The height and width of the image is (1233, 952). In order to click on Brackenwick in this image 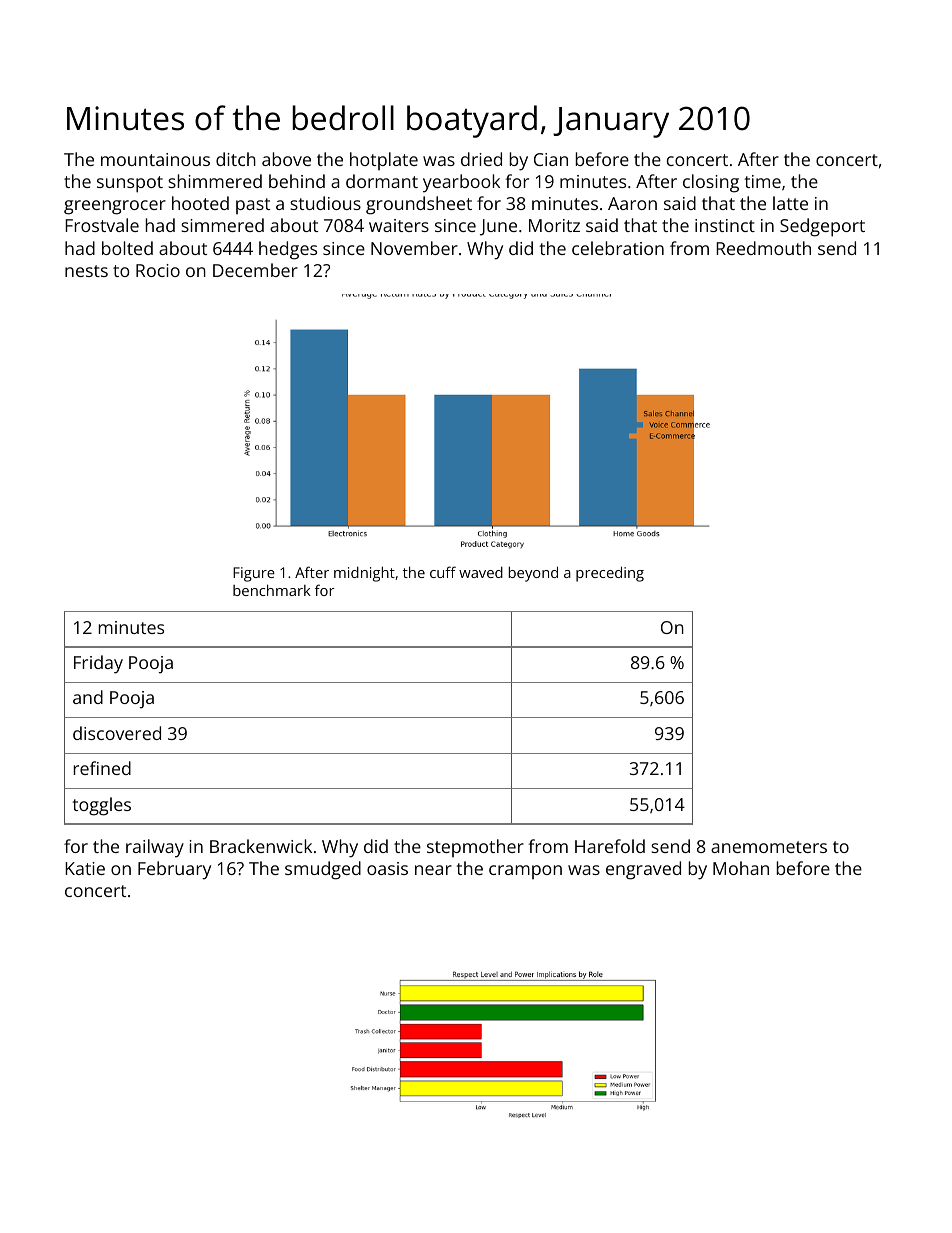, I will do `click(261, 846)`.
